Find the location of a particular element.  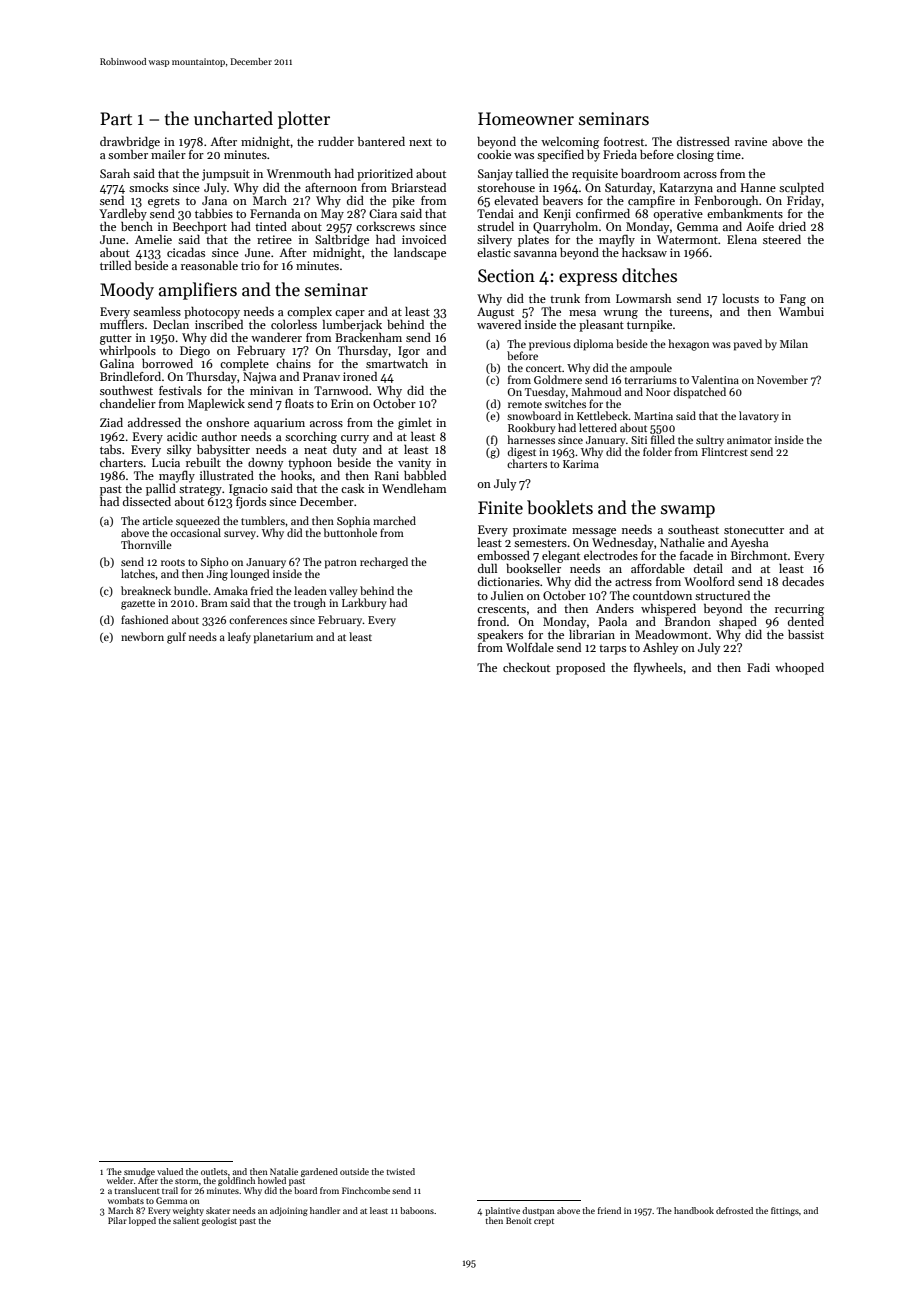

checkout is located at coordinates (526, 667).
